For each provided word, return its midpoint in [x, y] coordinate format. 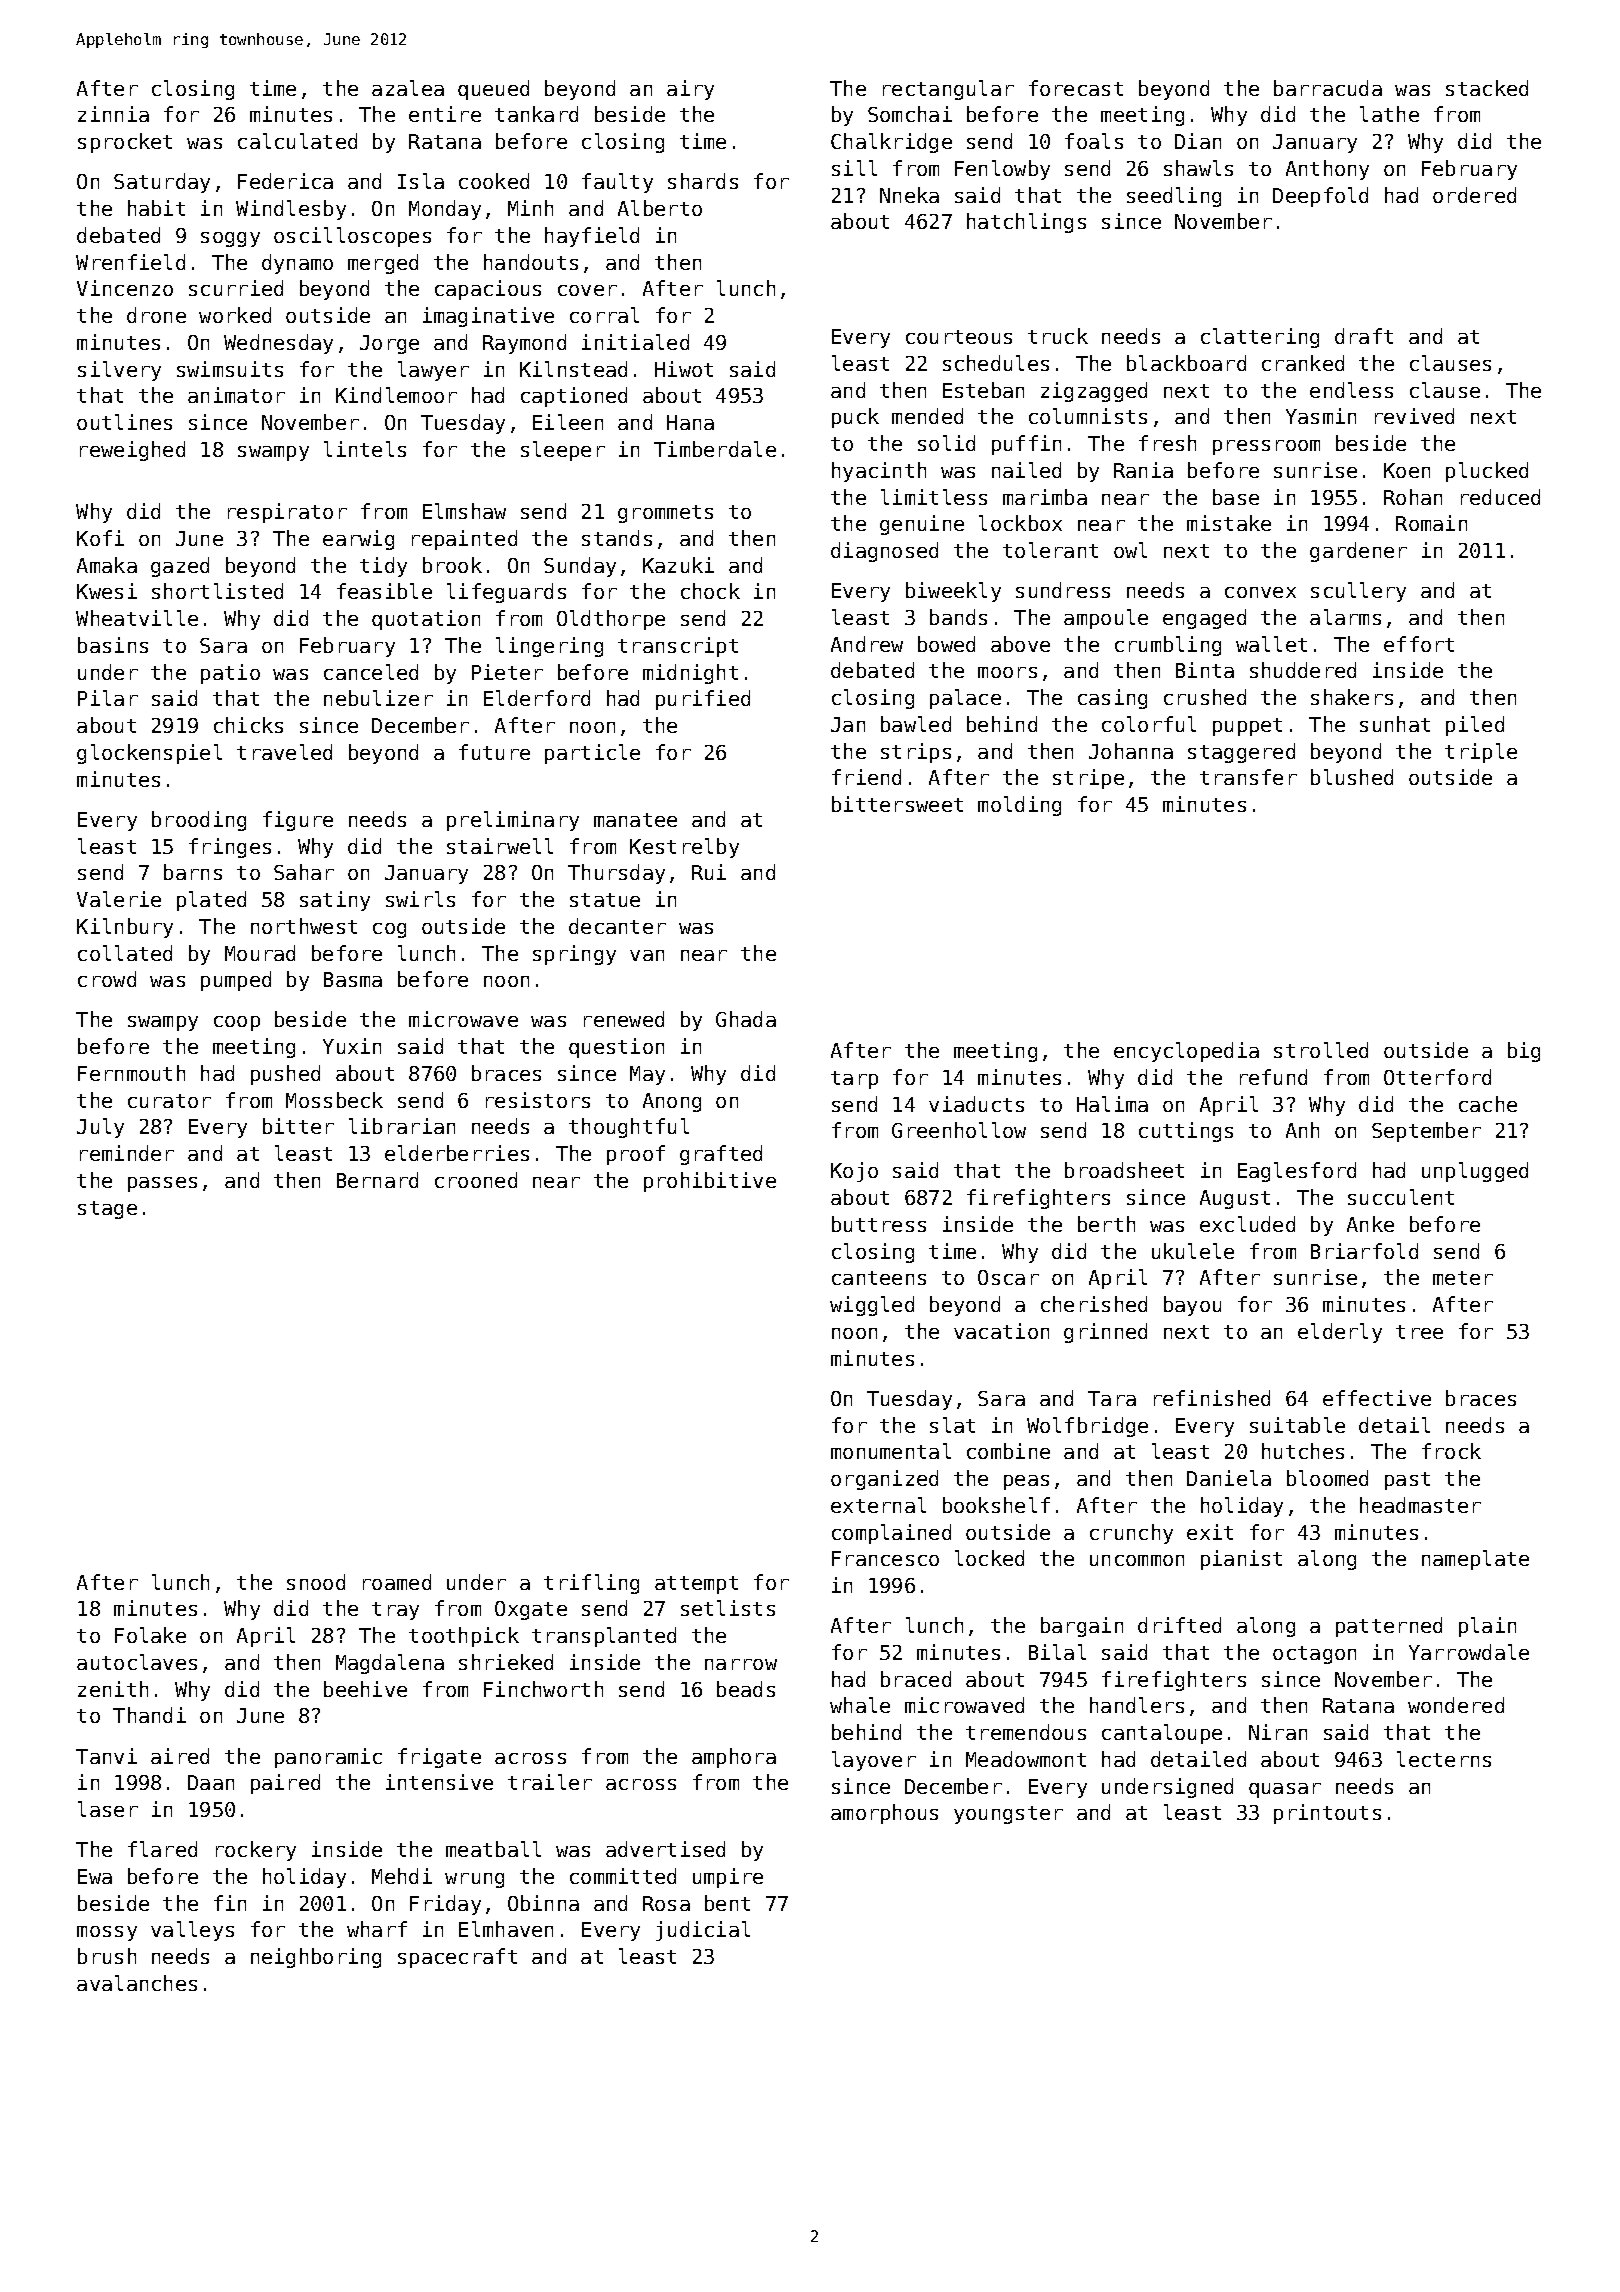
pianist [1241, 1560]
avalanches [137, 1983]
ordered [1474, 195]
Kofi [100, 538]
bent [727, 1903]
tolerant [1050, 550]
